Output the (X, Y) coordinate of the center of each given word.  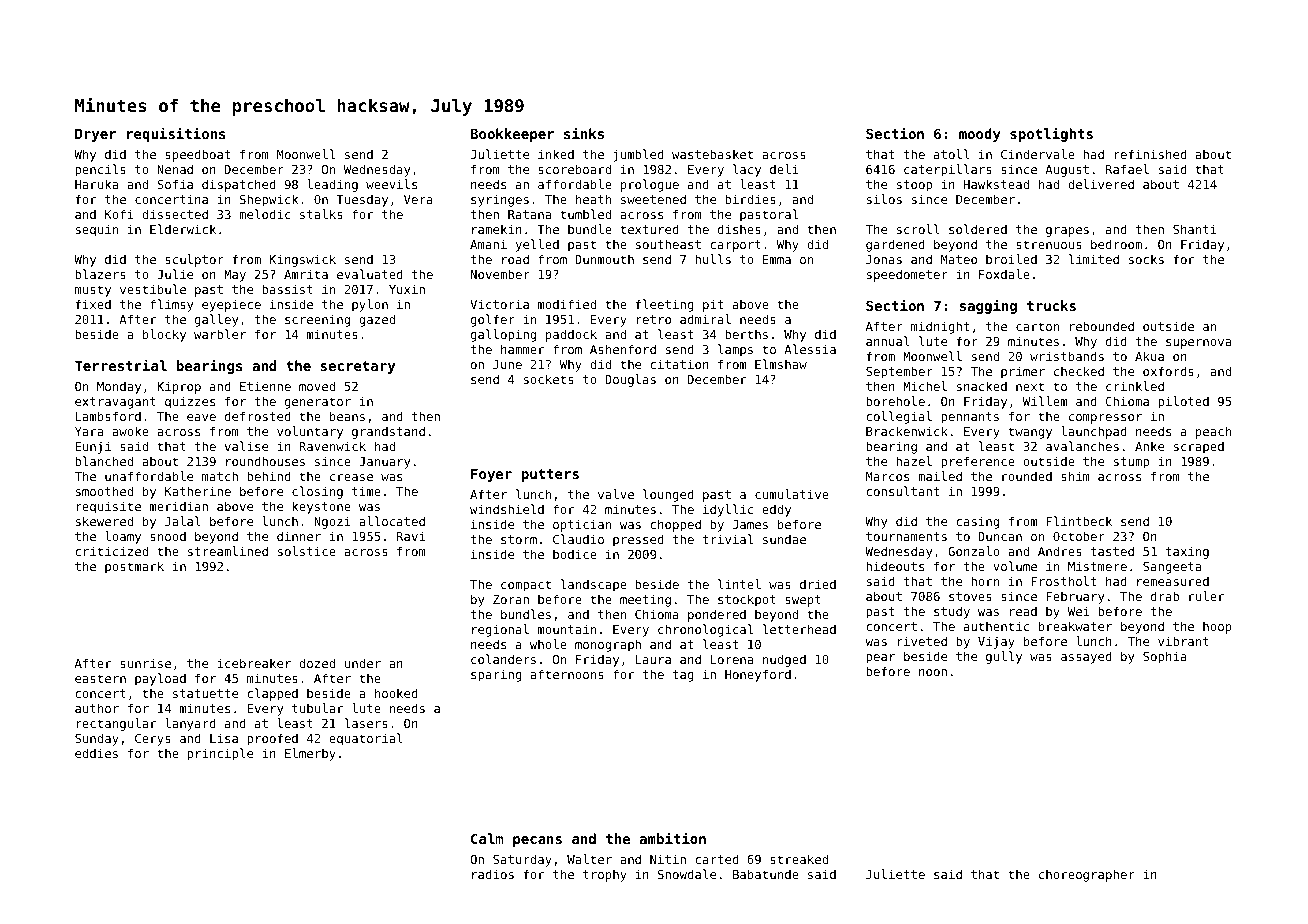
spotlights (1051, 134)
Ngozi (332, 522)
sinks (584, 133)
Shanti (1195, 229)
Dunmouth (604, 259)
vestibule (153, 289)
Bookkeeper (512, 135)
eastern (100, 678)
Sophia (1165, 657)
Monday (119, 387)
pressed (638, 540)
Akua (1149, 356)
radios (493, 874)
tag (683, 676)
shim (1075, 476)
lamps (735, 350)
